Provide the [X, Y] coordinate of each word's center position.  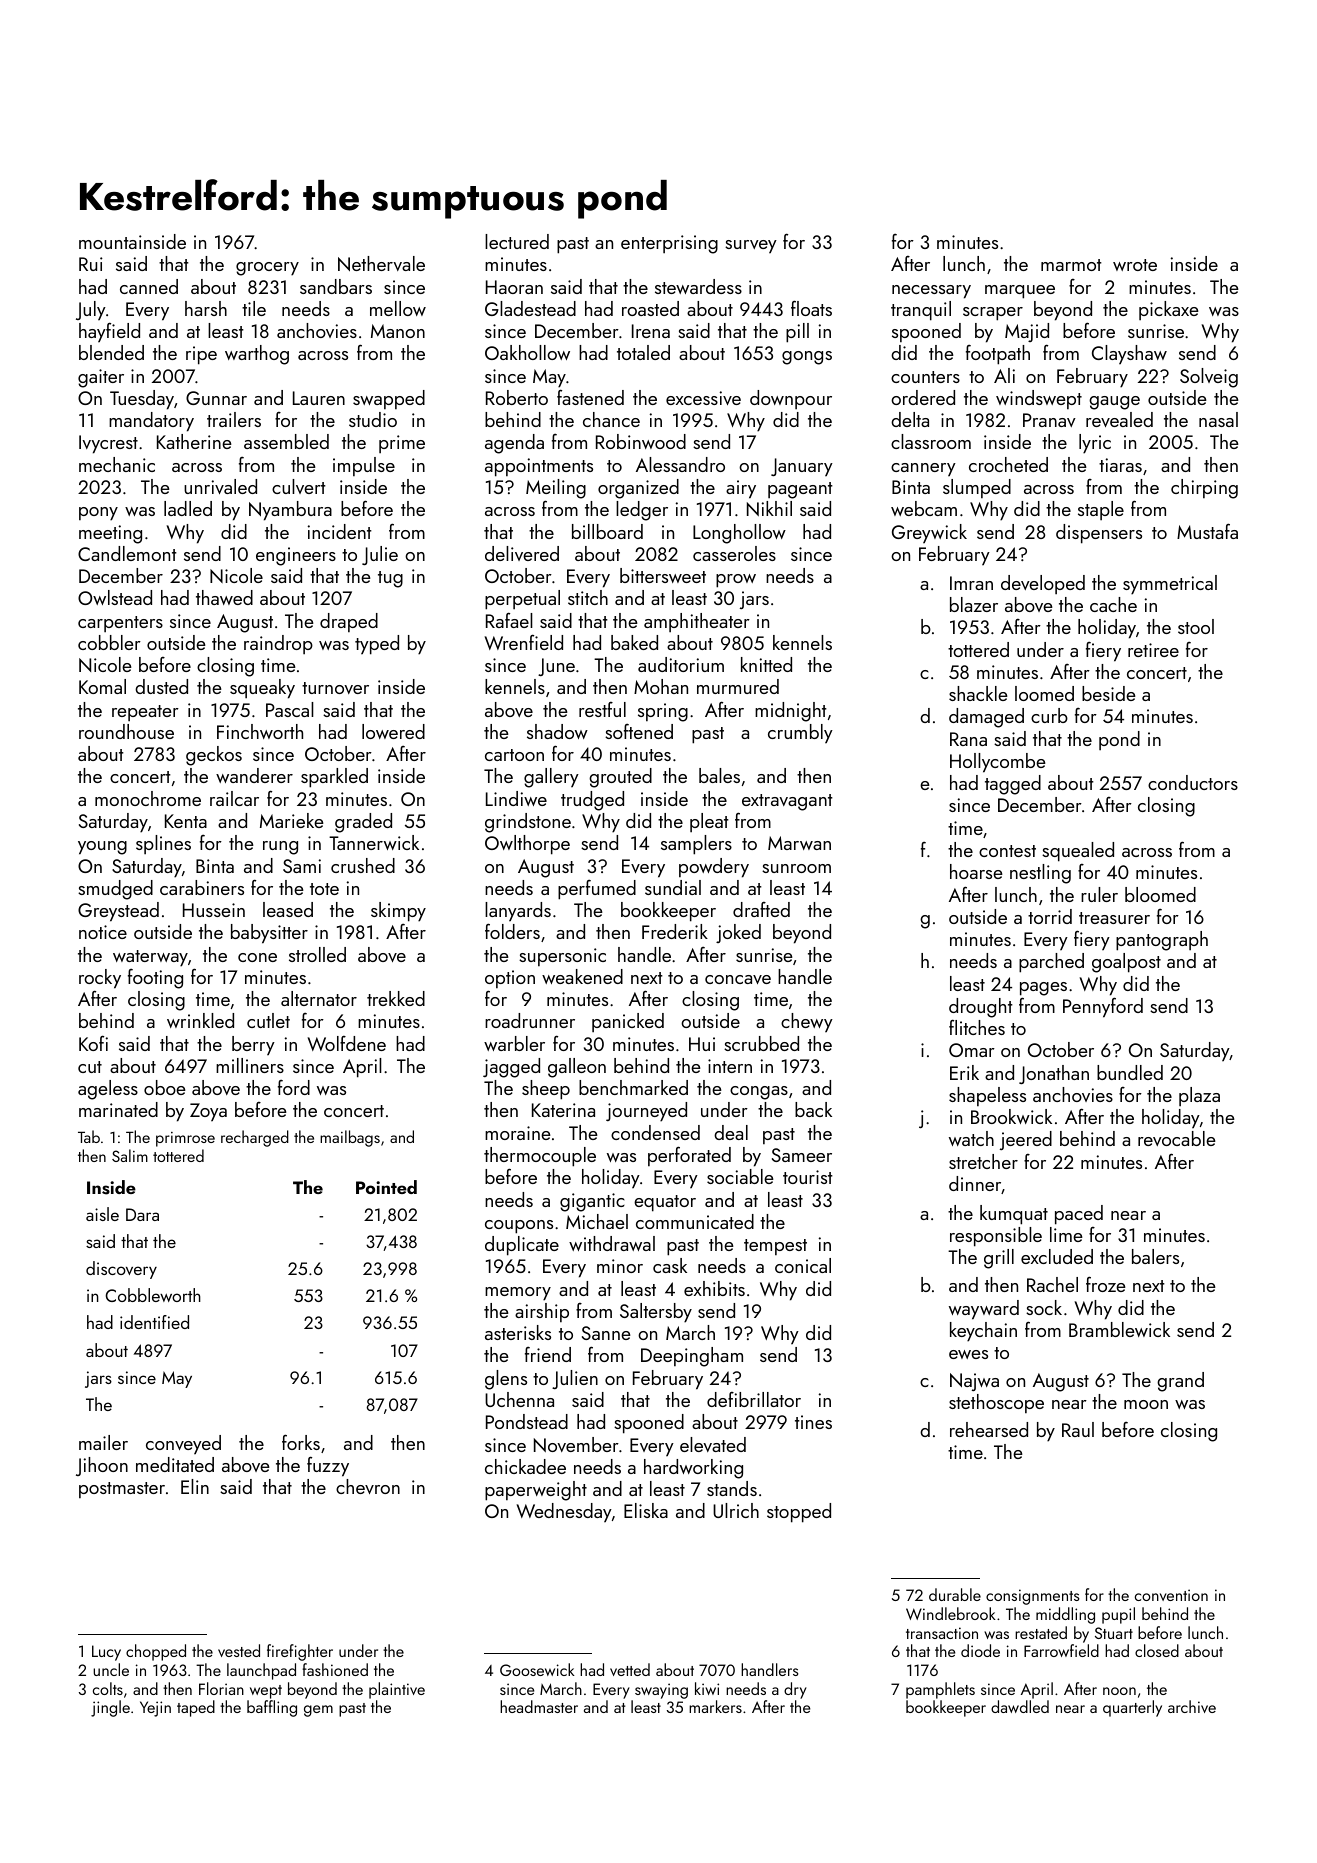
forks [301, 1442]
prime [402, 444]
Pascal [290, 709]
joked [738, 933]
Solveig [1209, 378]
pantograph [1162, 941]
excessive [703, 398]
